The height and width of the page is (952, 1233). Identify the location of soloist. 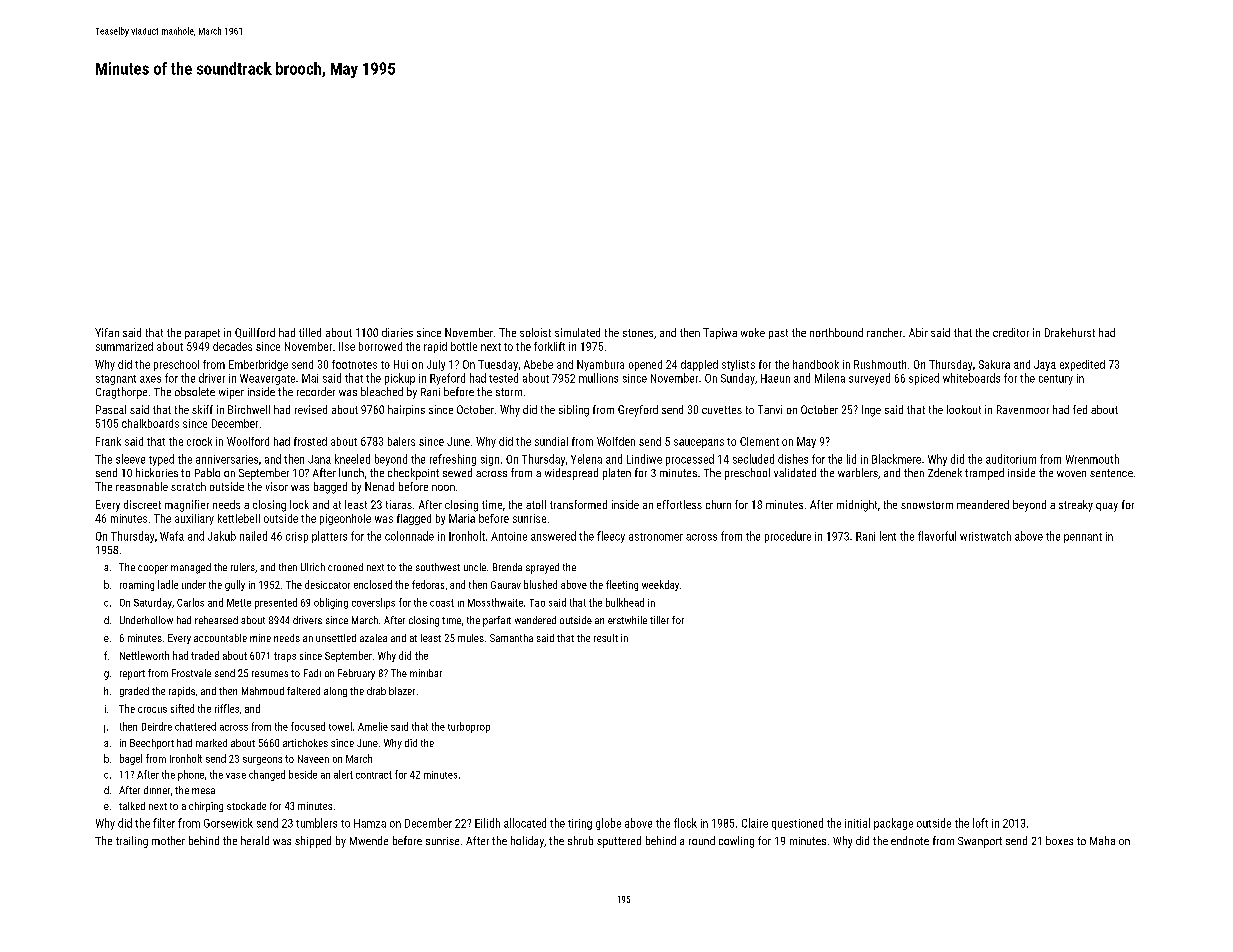
(535, 332).
